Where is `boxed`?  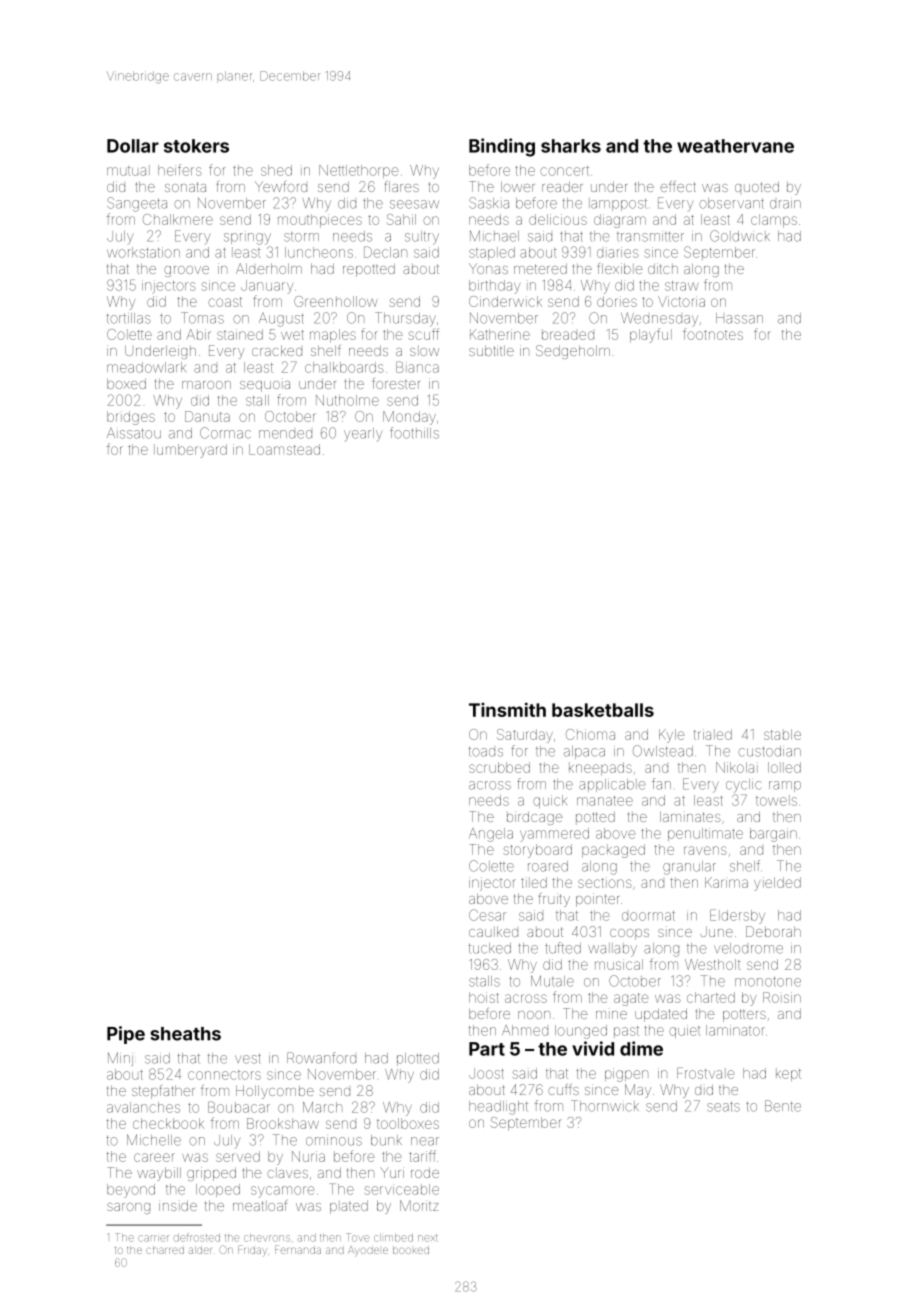 boxed is located at coordinates (126, 383).
